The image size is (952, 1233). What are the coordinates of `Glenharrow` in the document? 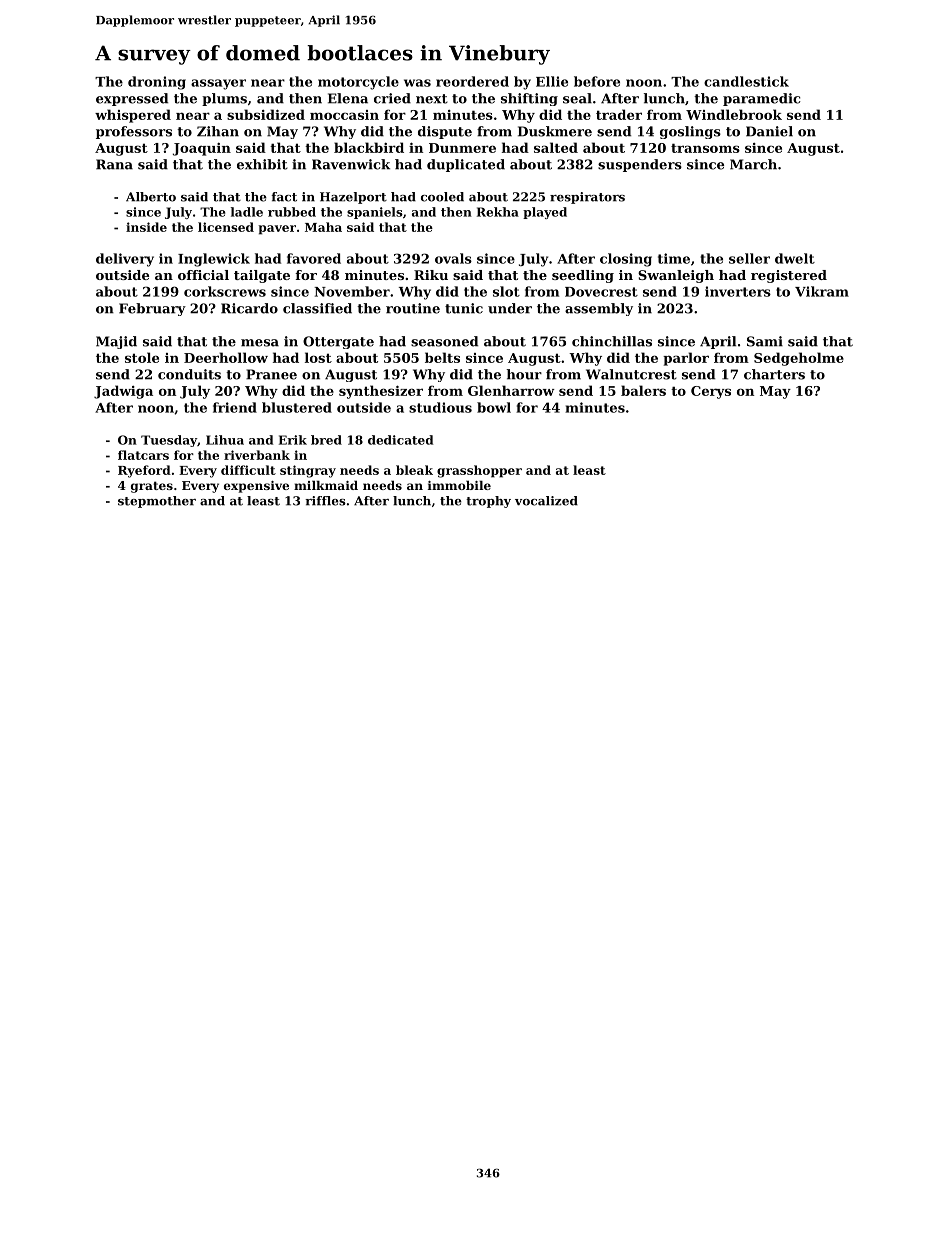 It's located at (511, 390).
